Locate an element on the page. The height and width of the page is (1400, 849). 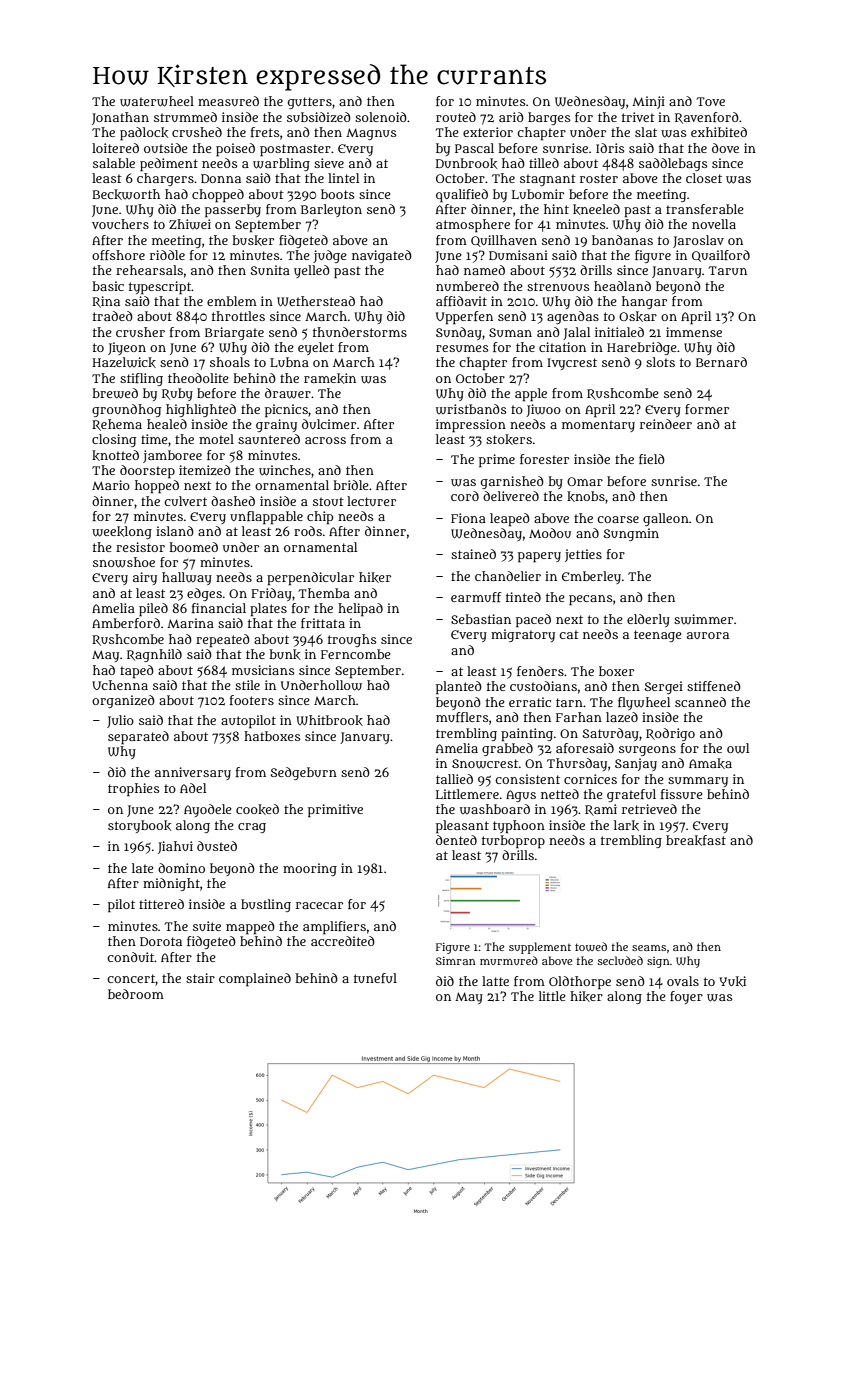
barges is located at coordinates (549, 118).
